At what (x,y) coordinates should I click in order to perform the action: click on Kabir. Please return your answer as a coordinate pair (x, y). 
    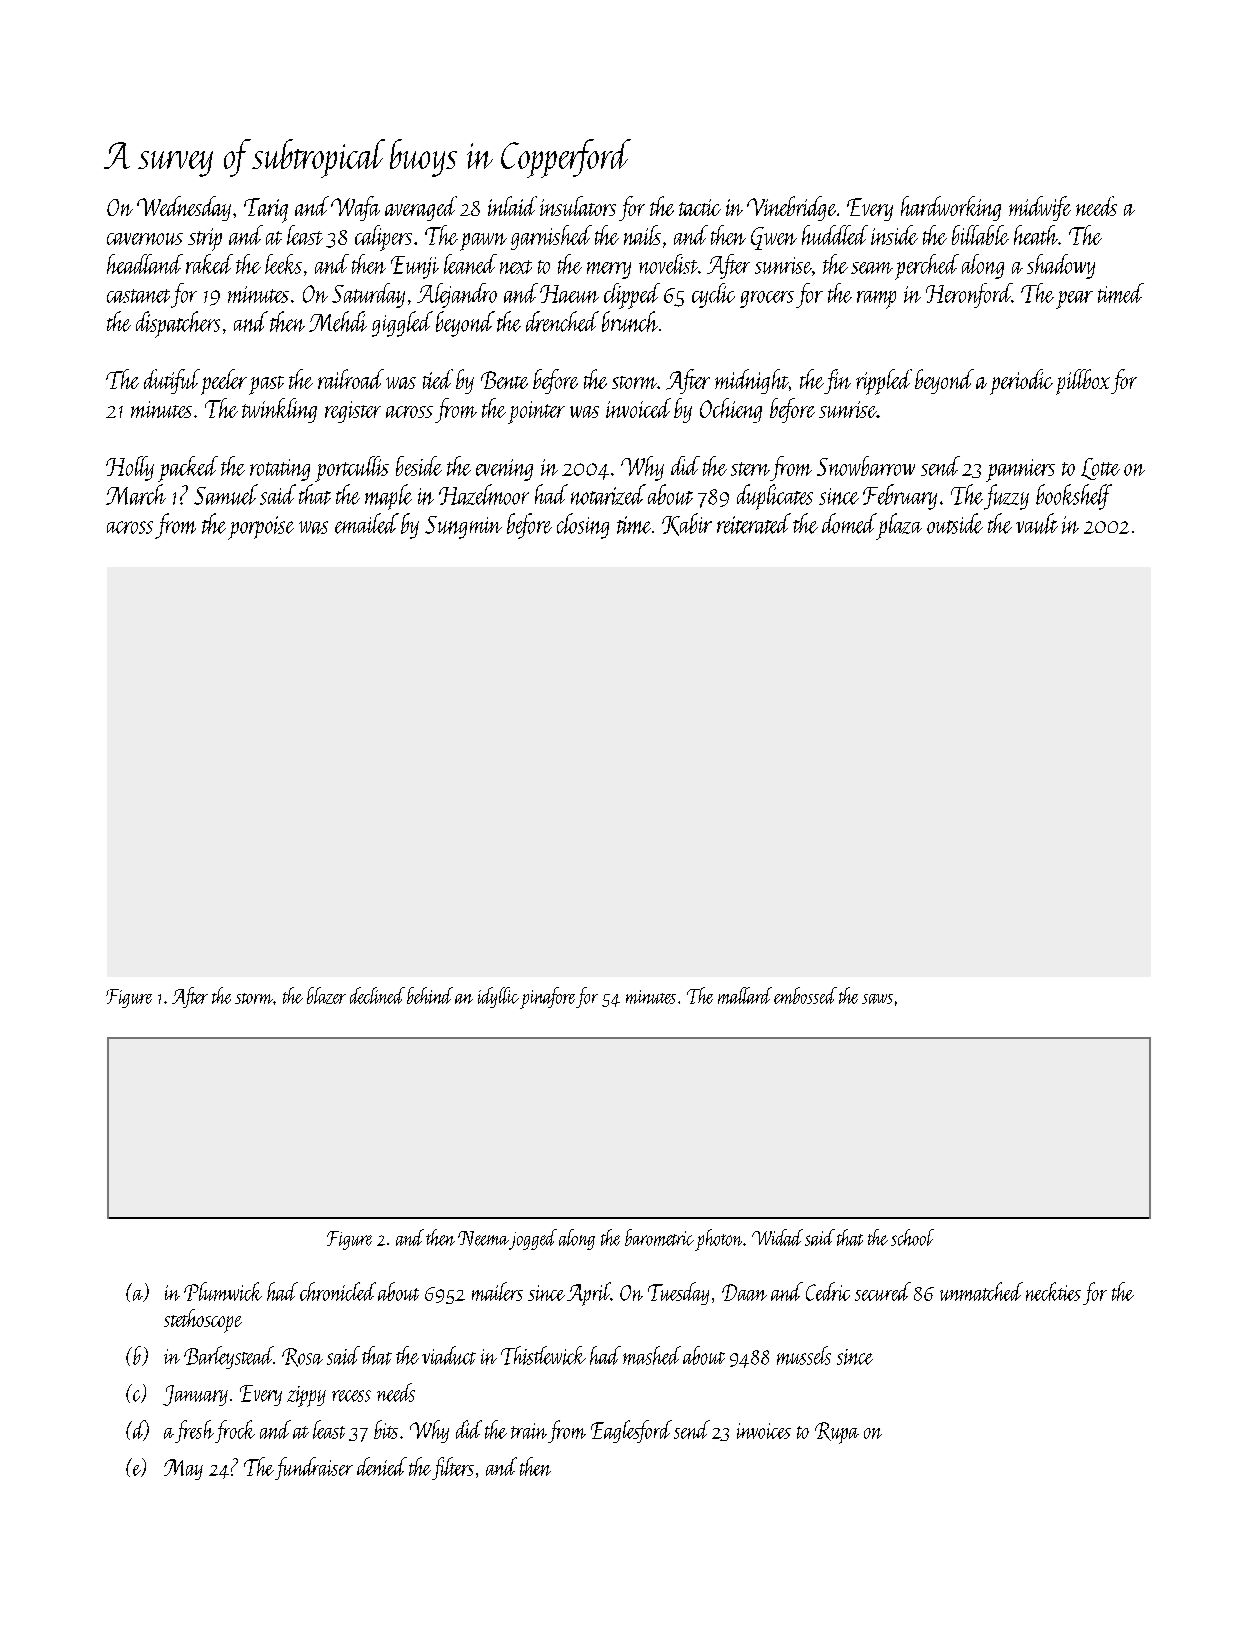
    Looking at the image, I should click on (687, 524).
